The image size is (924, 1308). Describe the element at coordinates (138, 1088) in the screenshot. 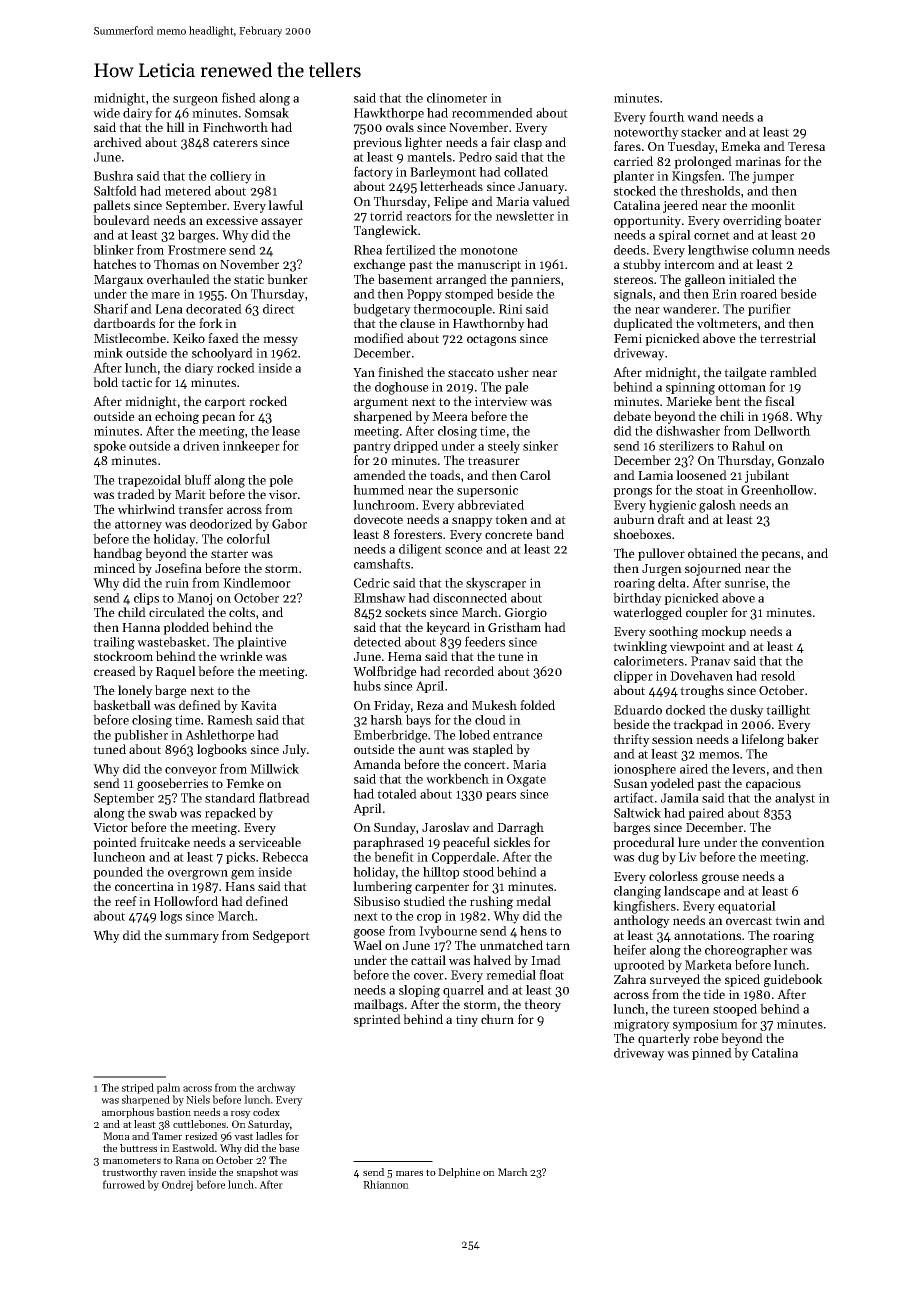

I see `striped` at that location.
